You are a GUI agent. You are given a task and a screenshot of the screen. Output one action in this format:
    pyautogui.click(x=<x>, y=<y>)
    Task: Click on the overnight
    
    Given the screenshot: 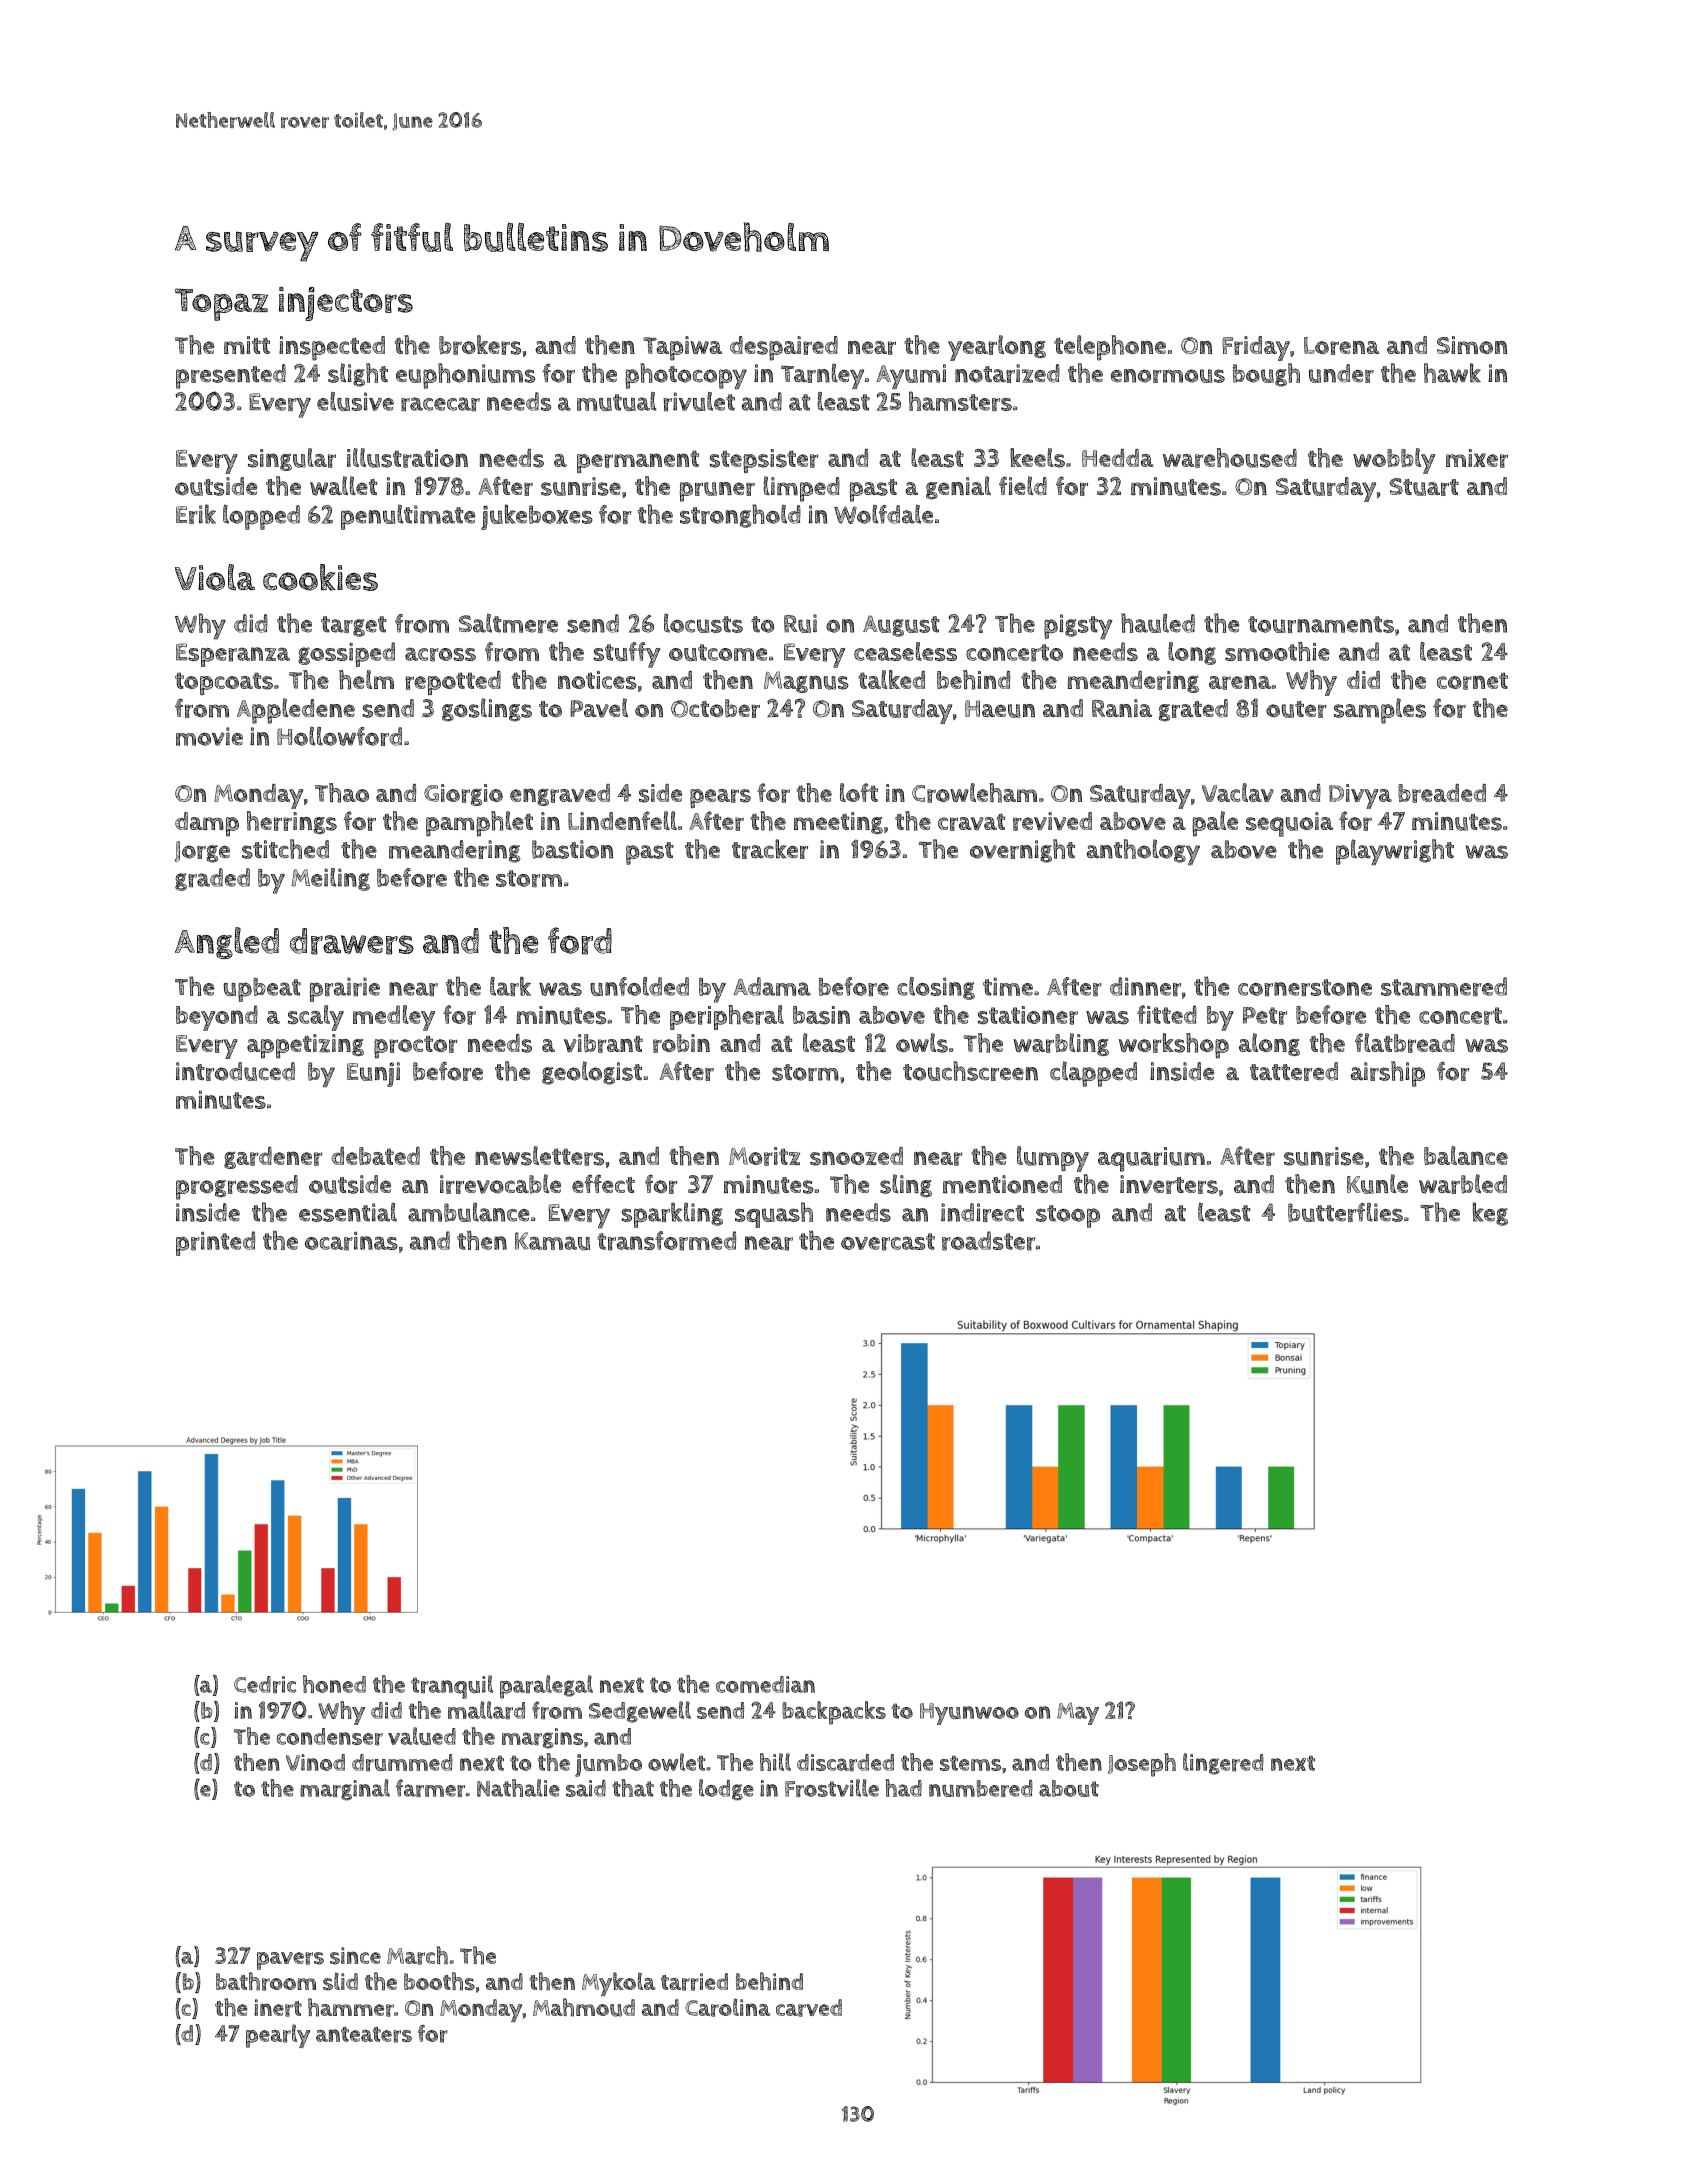 What is the action you would take?
    pyautogui.click(x=1022, y=851)
